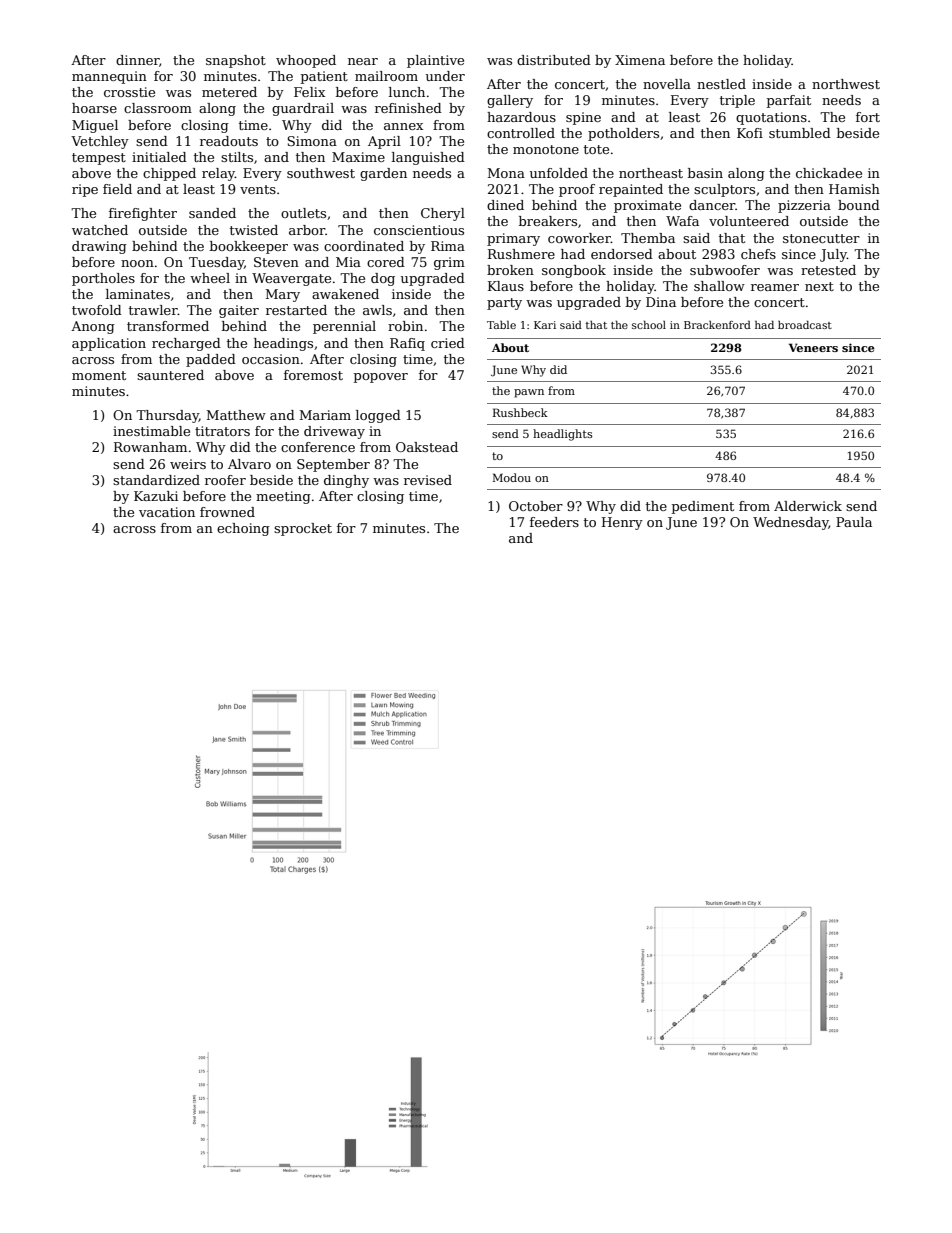 The height and width of the image is (1233, 952). What do you see at coordinates (719, 286) in the image?
I see `shallow` at bounding box center [719, 286].
